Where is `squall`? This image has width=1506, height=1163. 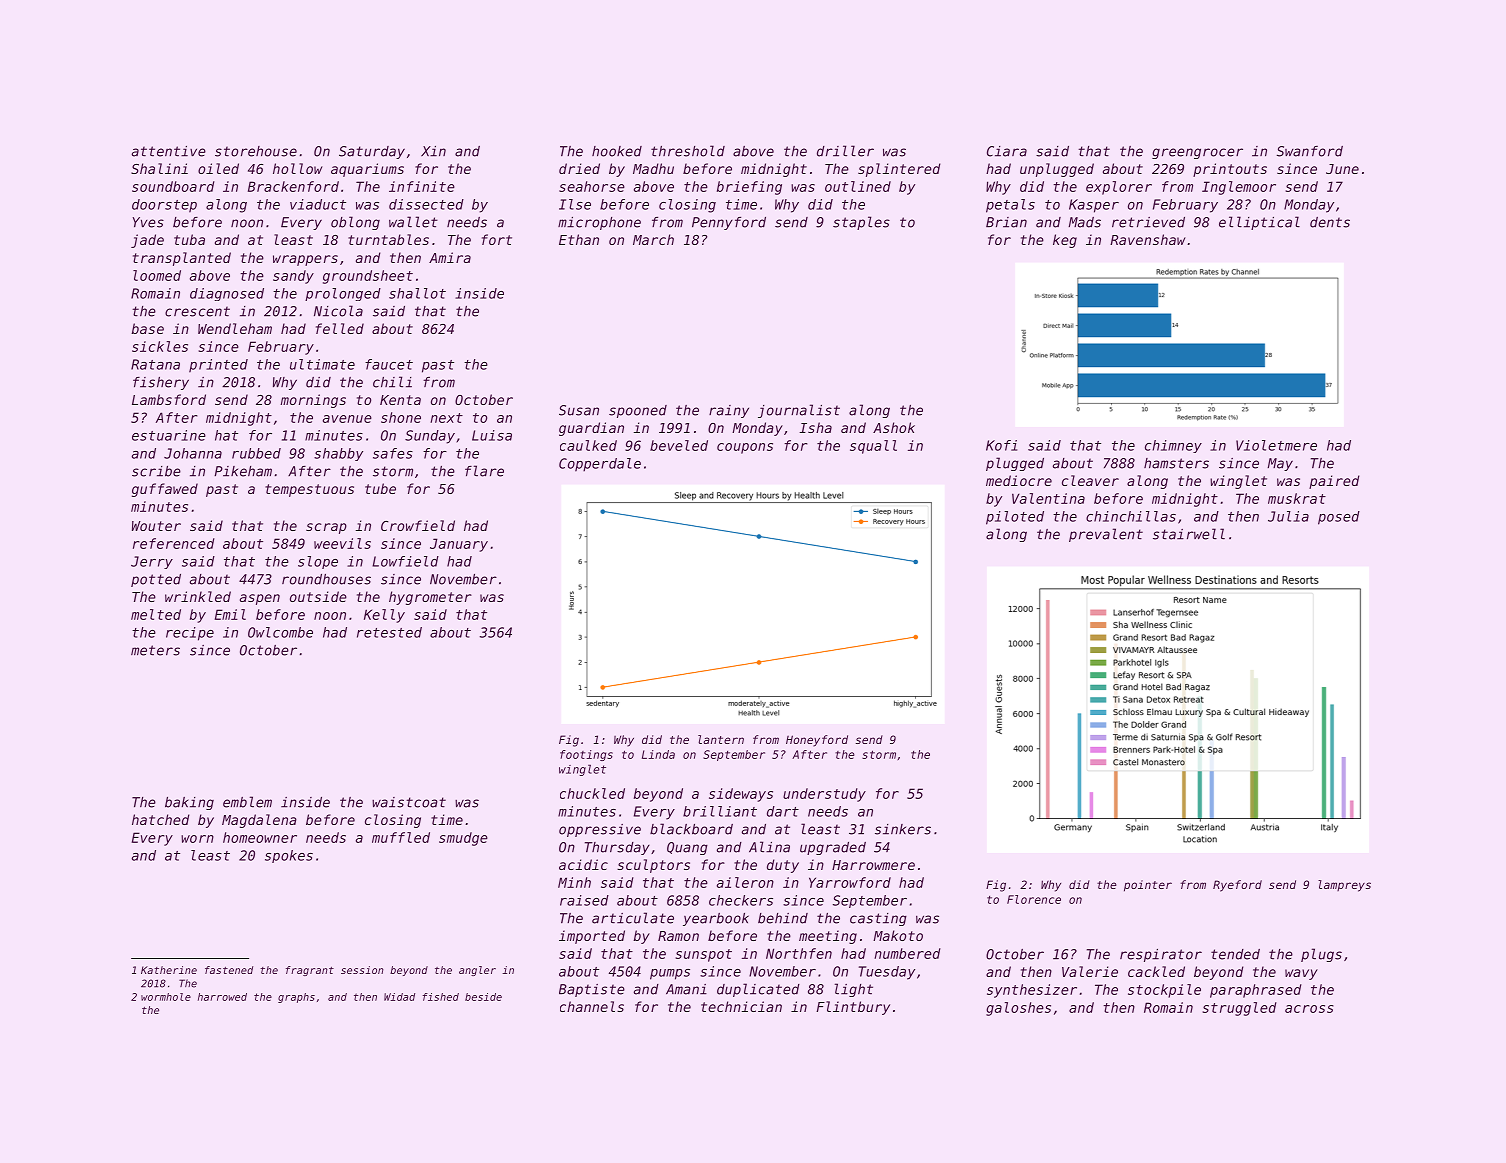 squall is located at coordinates (873, 447).
